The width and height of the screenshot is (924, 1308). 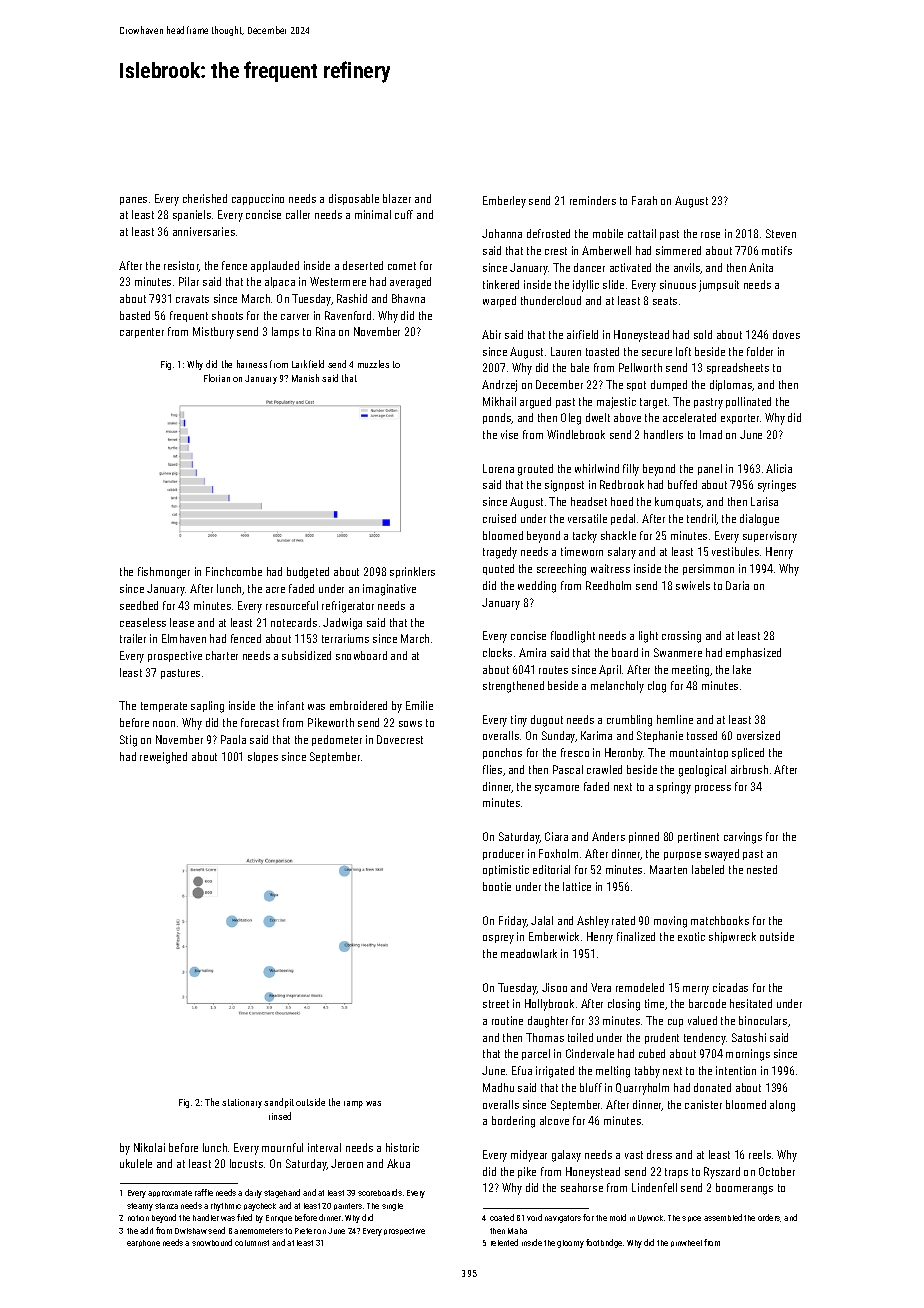 I want to click on simmered, so click(x=678, y=250).
